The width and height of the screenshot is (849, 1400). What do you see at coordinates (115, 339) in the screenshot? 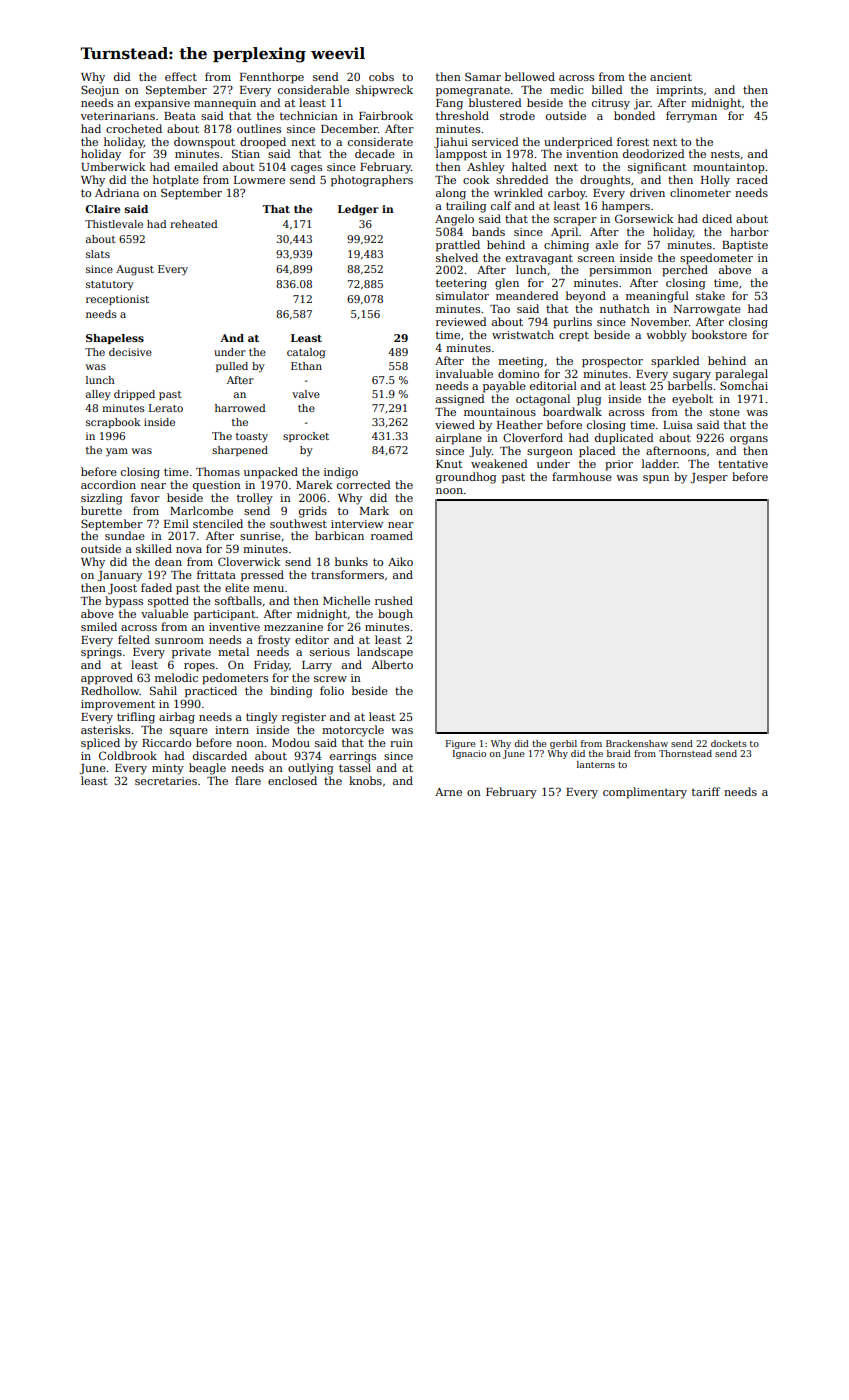
I see `Shapeless` at bounding box center [115, 339].
